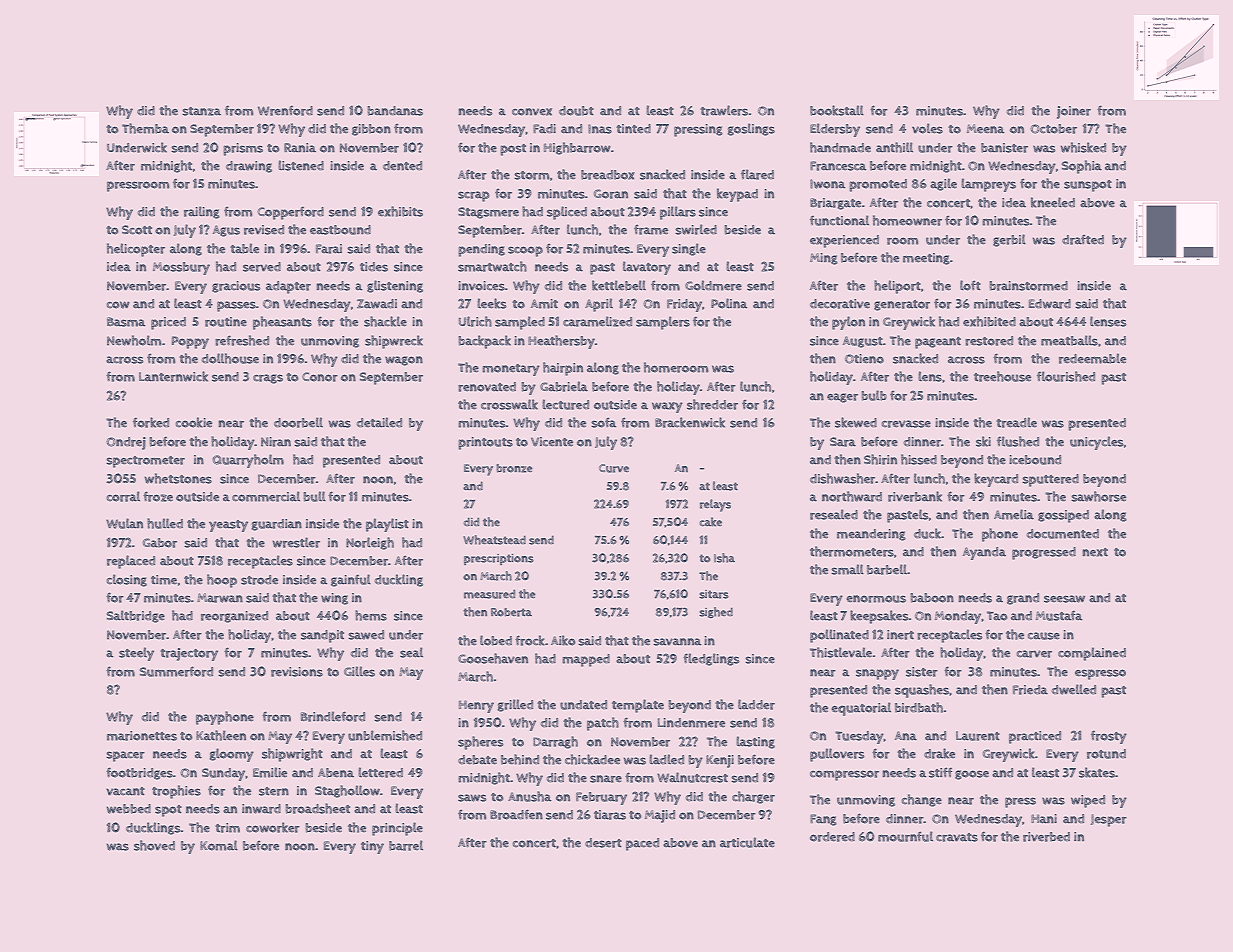 This page has width=1233, height=952. What do you see at coordinates (496, 640) in the page?
I see `lobed` at bounding box center [496, 640].
